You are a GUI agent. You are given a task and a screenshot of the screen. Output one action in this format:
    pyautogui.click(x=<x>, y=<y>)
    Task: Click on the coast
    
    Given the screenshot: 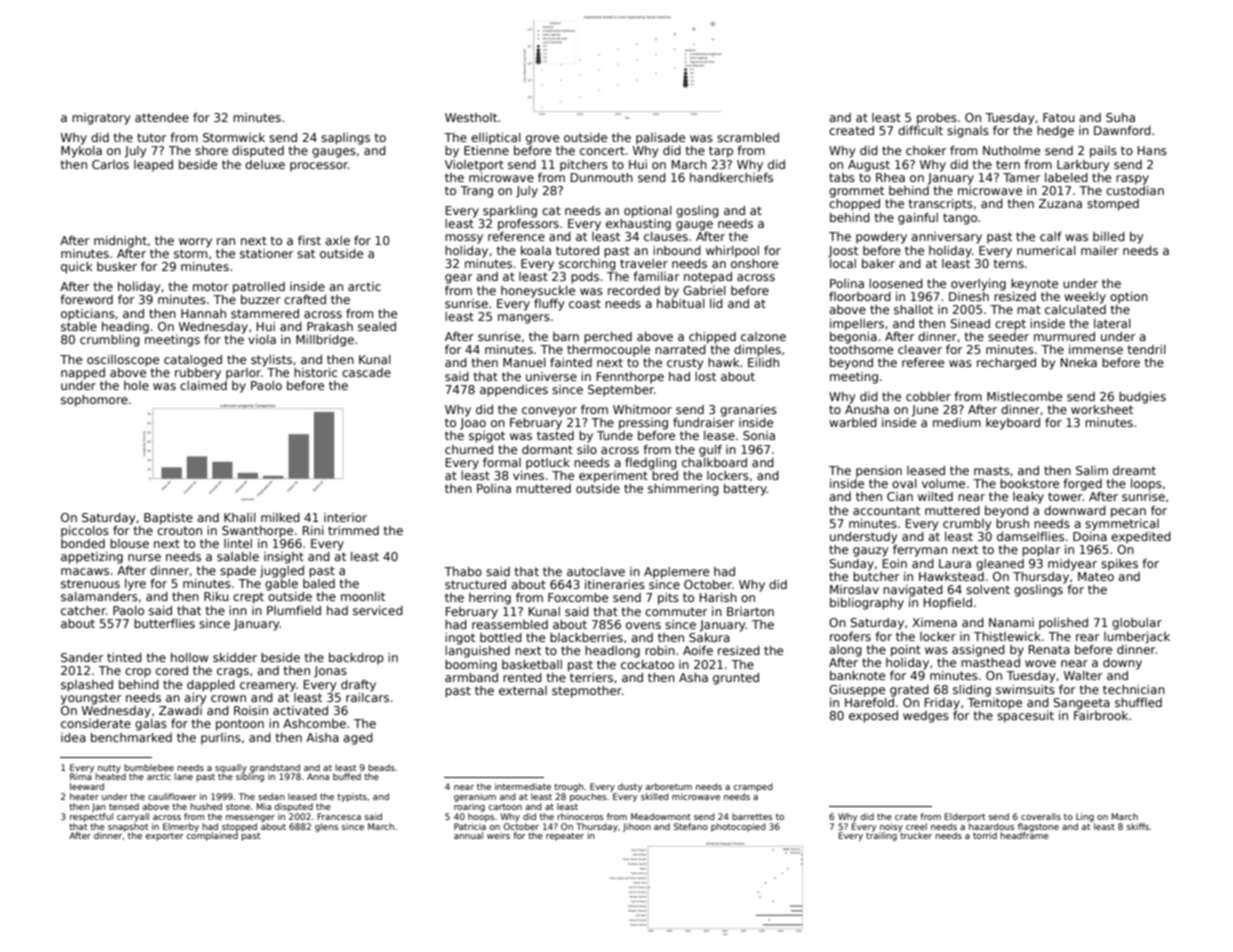 What is the action you would take?
    pyautogui.click(x=585, y=303)
